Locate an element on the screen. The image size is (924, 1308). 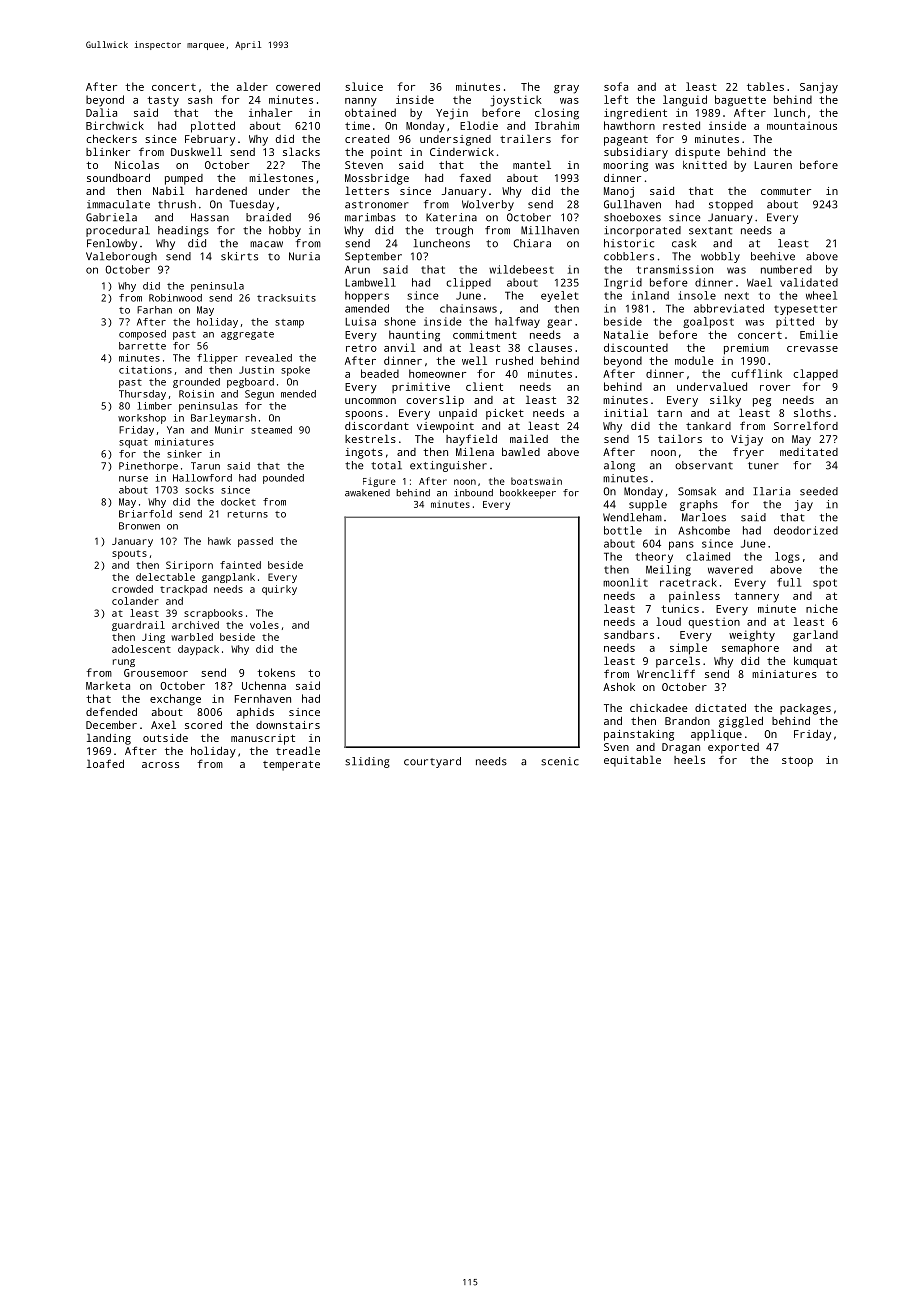
tasty is located at coordinates (163, 101).
